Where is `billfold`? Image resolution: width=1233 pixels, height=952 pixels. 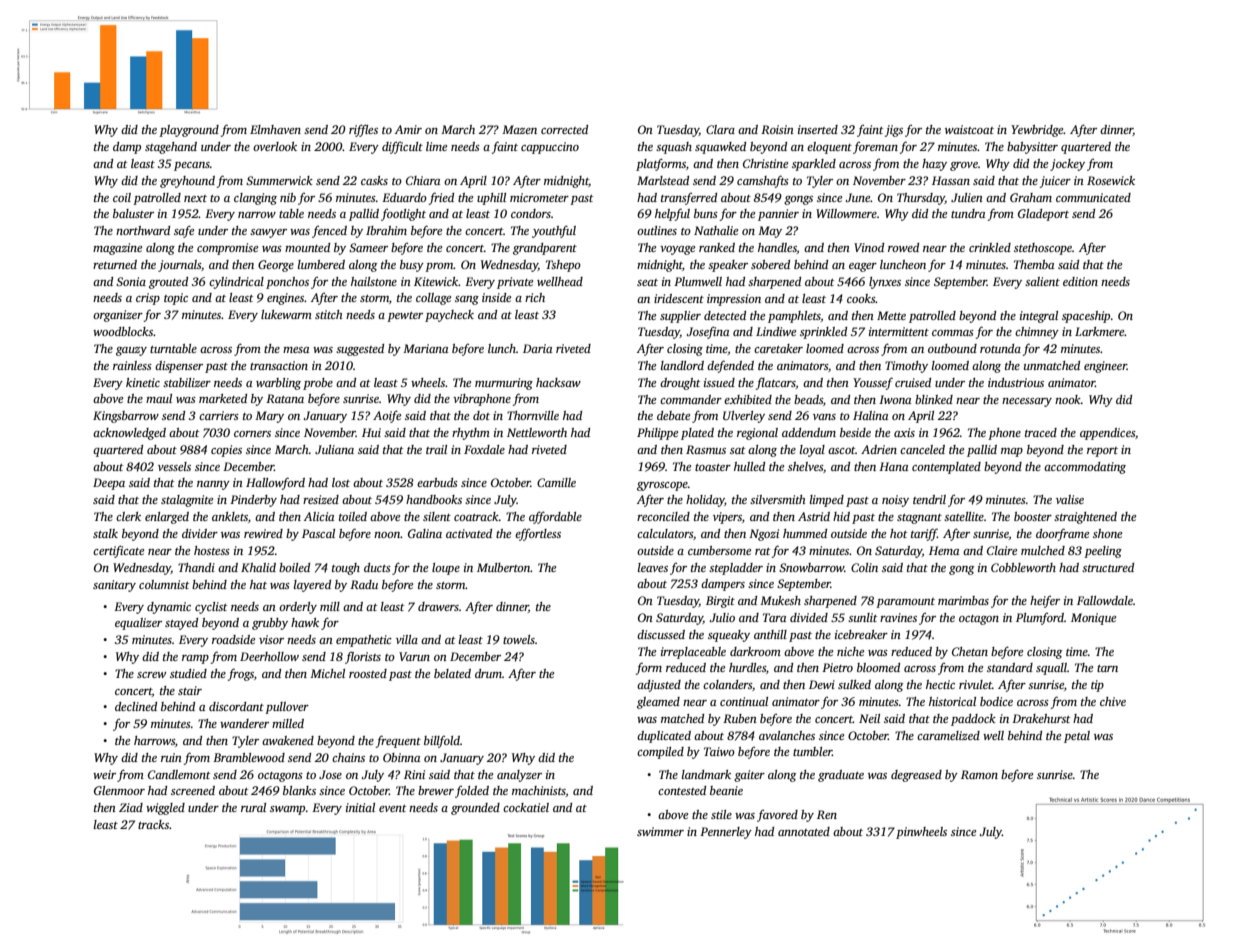
billfold is located at coordinates (442, 742).
